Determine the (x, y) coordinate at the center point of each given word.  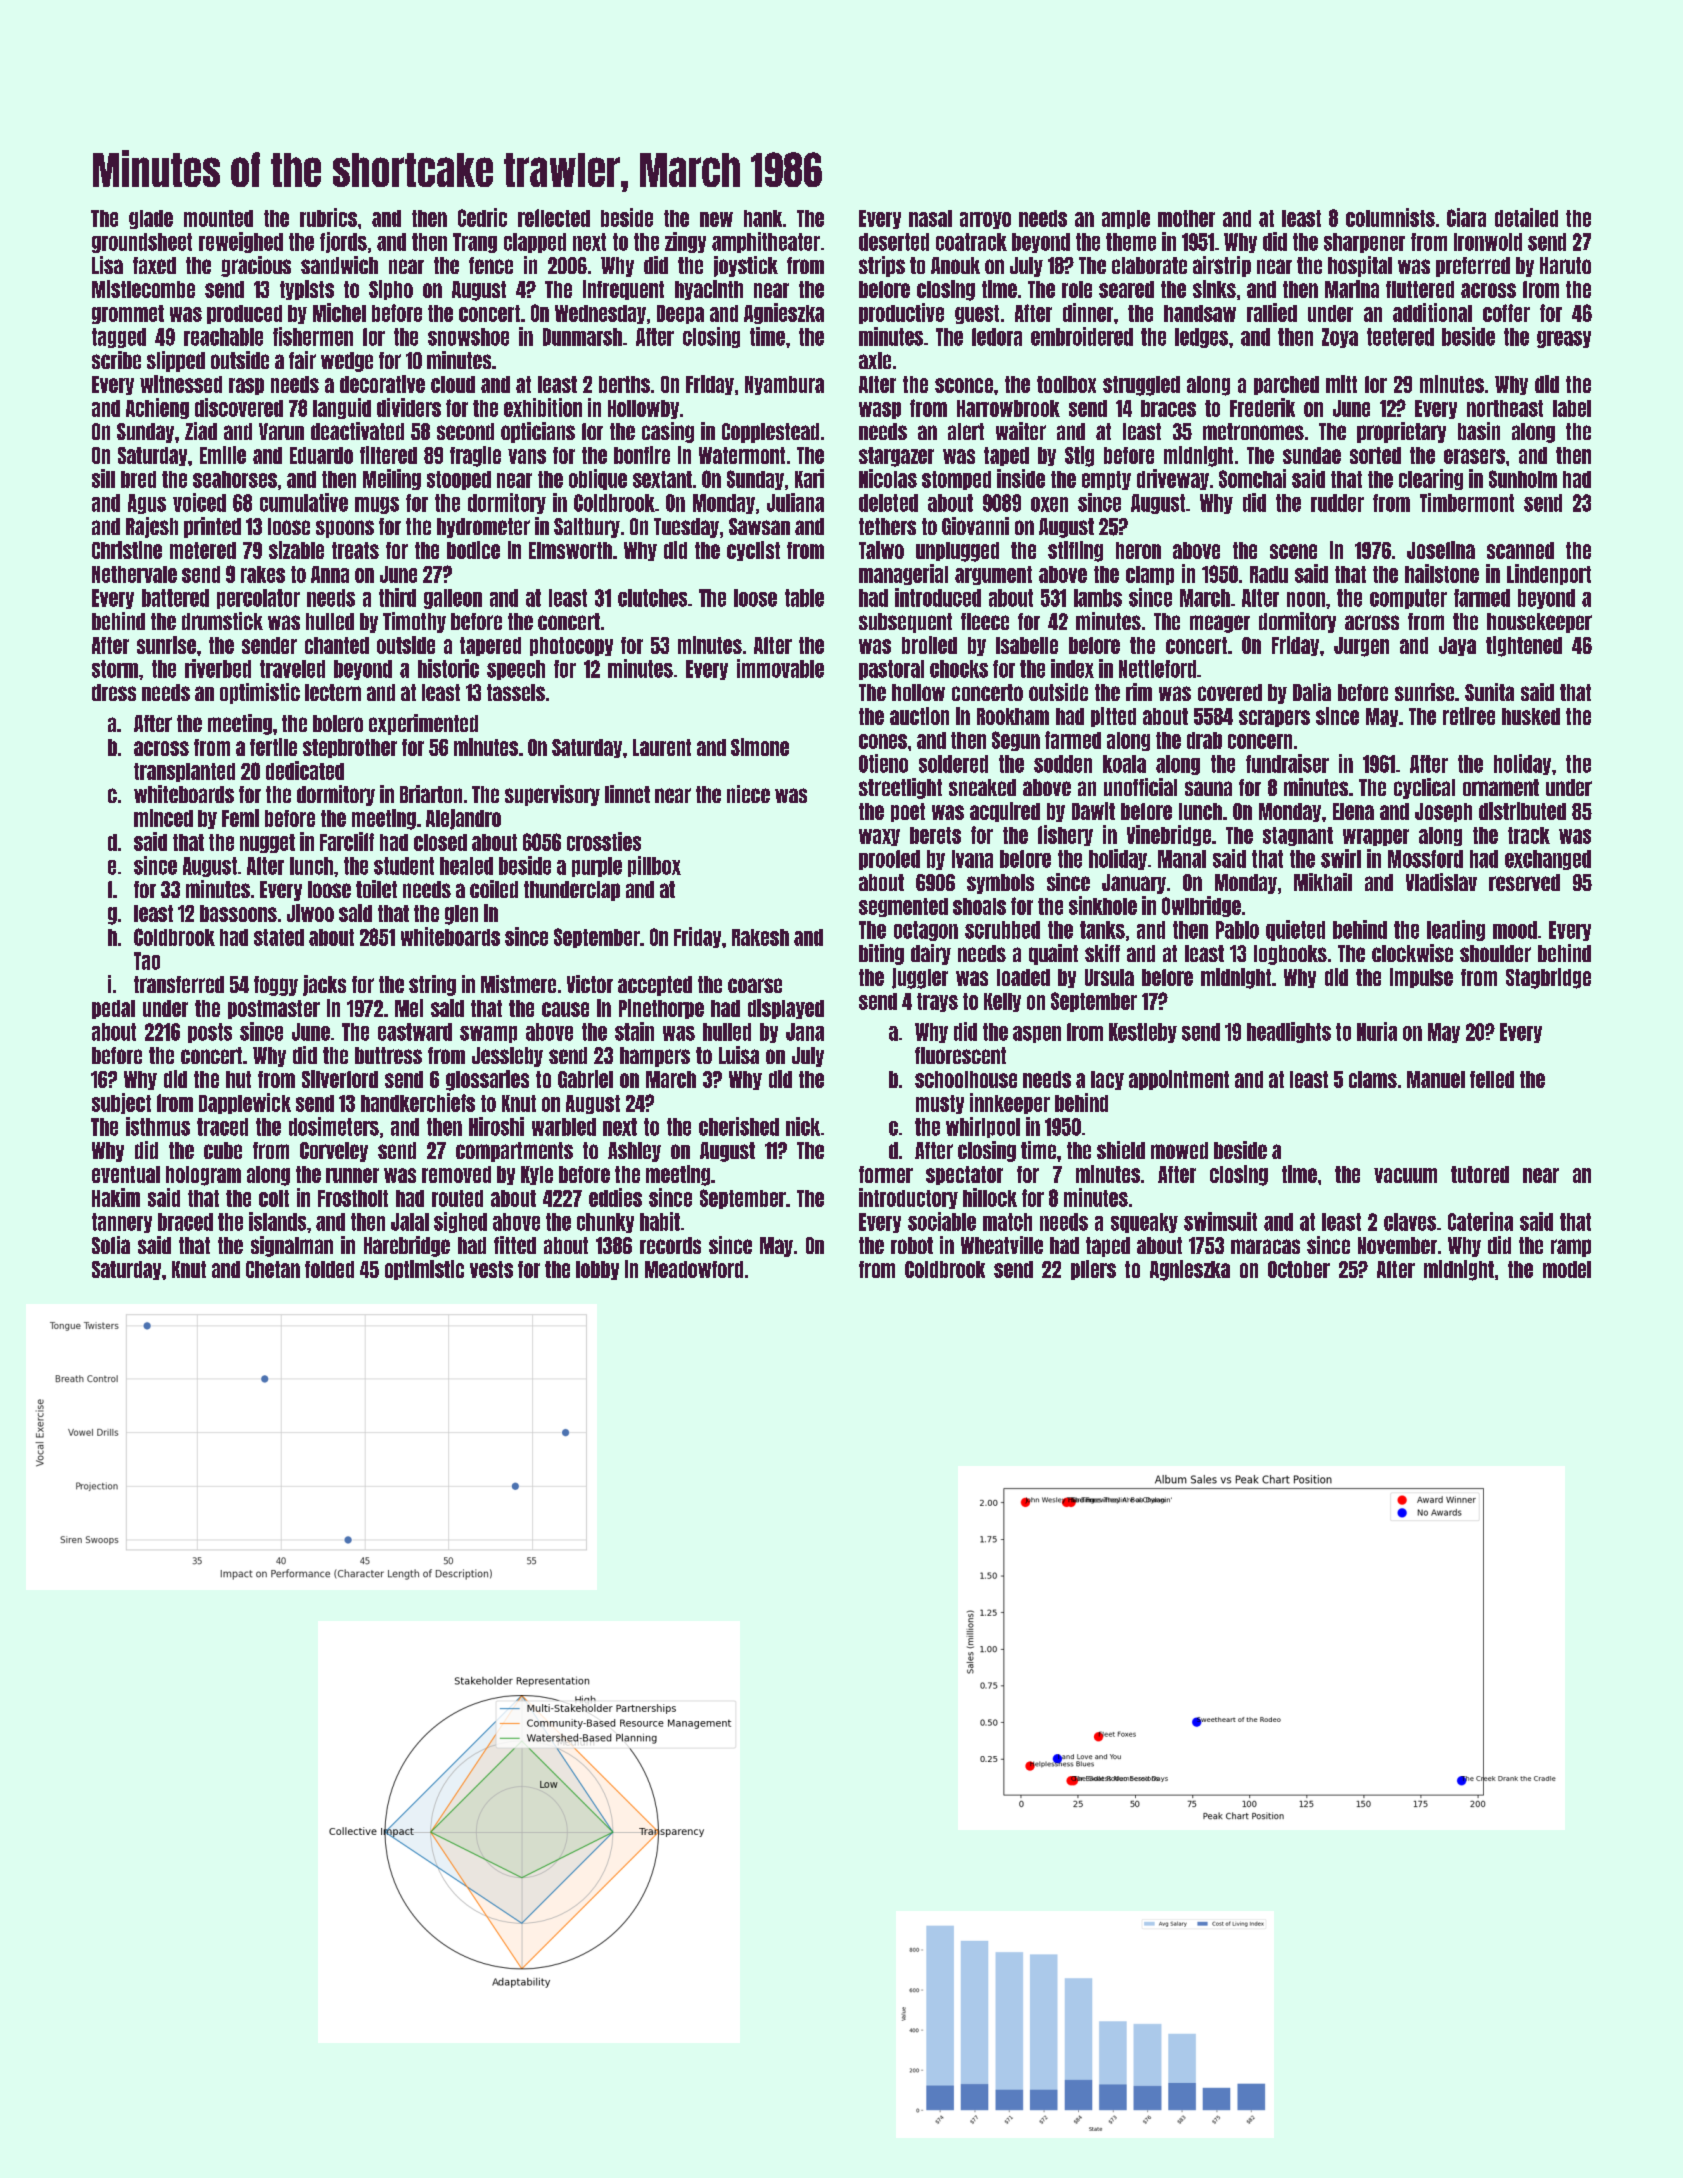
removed (456, 1174)
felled (1492, 1079)
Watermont (742, 455)
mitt (1341, 384)
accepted (655, 986)
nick (803, 1126)
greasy (1564, 339)
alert (966, 431)
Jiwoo (310, 913)
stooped (459, 480)
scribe (116, 360)
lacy (1107, 1080)
